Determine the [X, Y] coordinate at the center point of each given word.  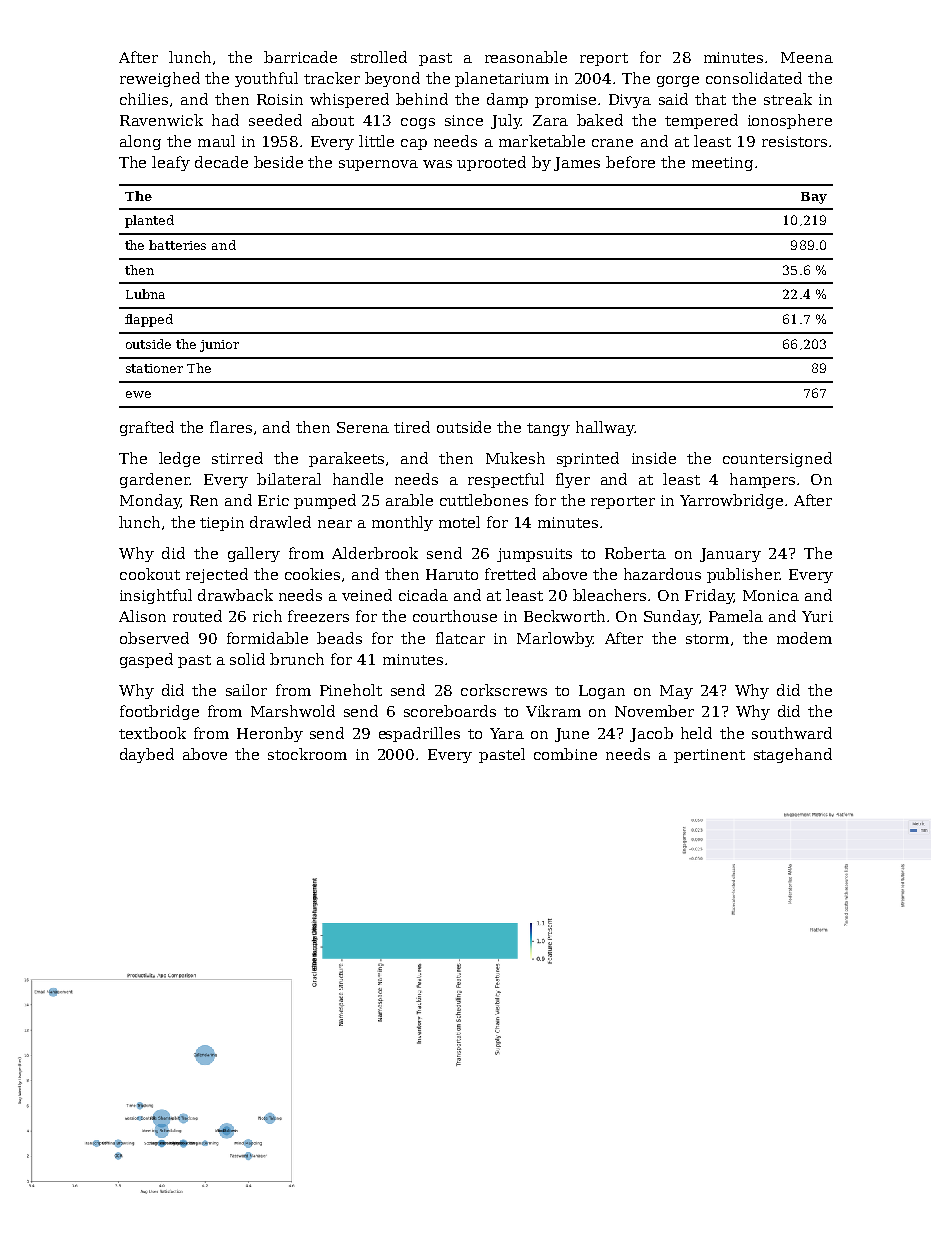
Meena [807, 57]
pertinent [709, 756]
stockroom [307, 754]
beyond [392, 79]
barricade [300, 57]
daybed [147, 755]
